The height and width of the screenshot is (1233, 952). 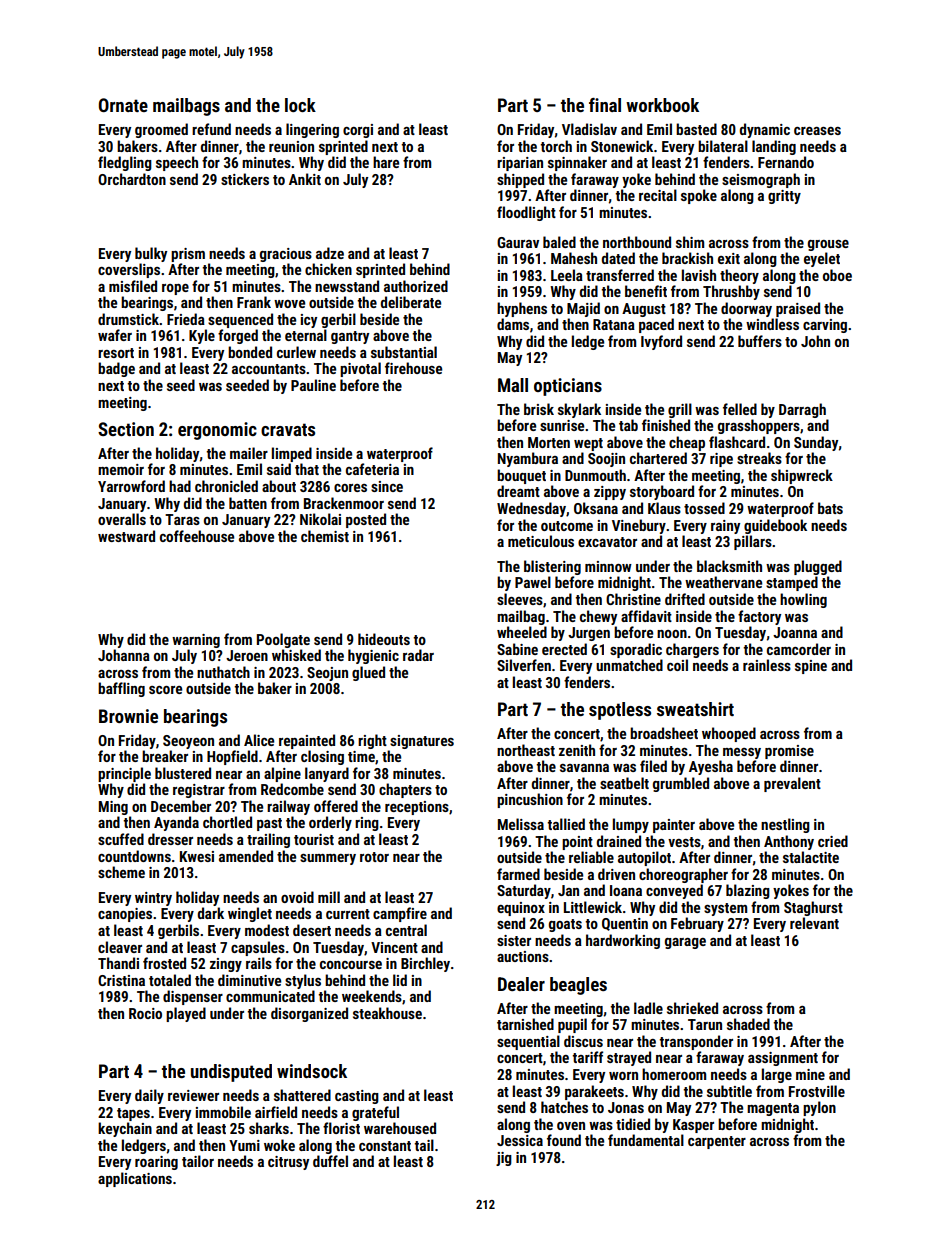 I want to click on applications, so click(x=135, y=1179).
